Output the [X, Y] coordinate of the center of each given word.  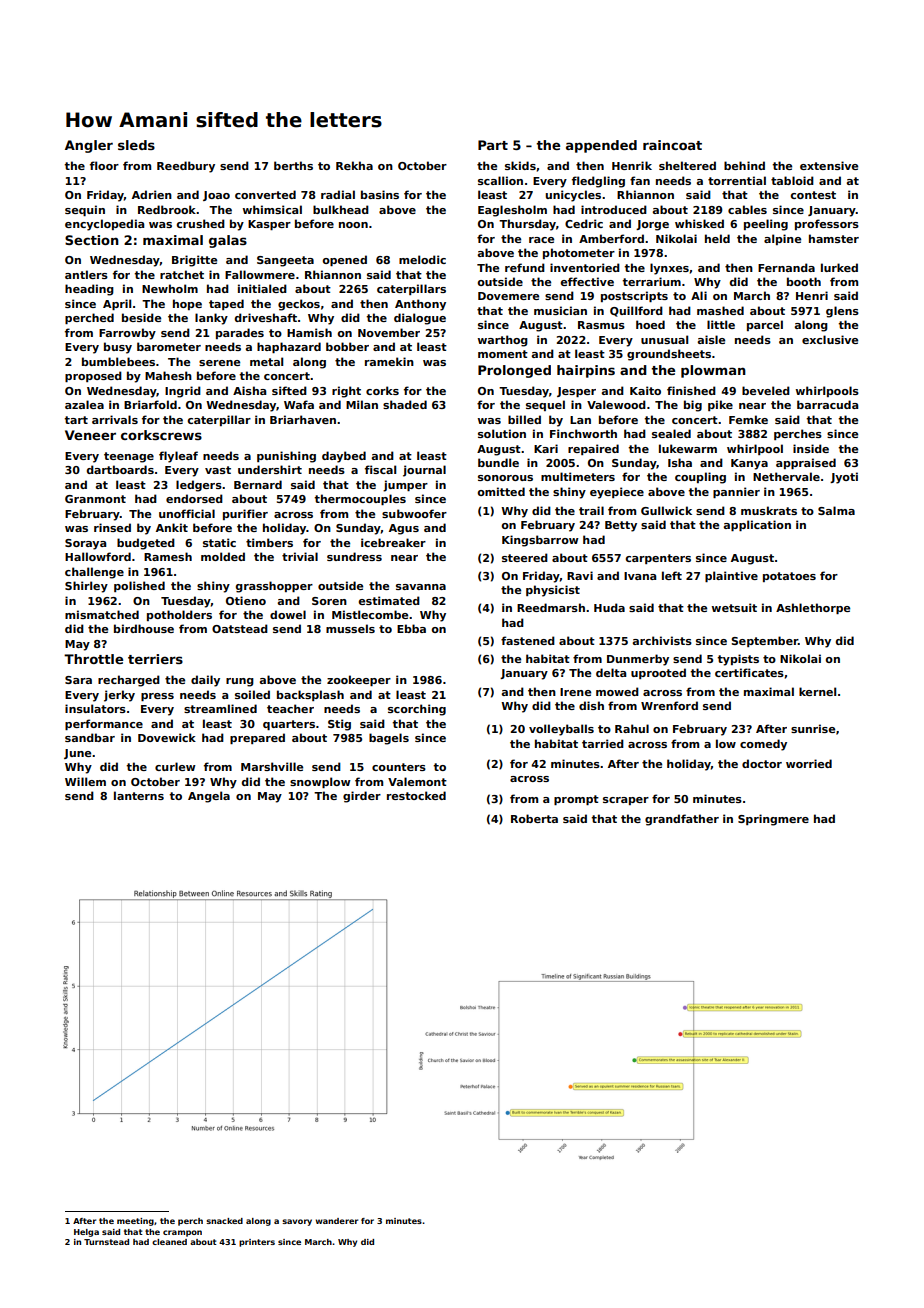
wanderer [337, 1221]
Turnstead [106, 1242]
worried [809, 763]
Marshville [272, 766]
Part [493, 145]
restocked [416, 795]
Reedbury [186, 167]
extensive [829, 165]
